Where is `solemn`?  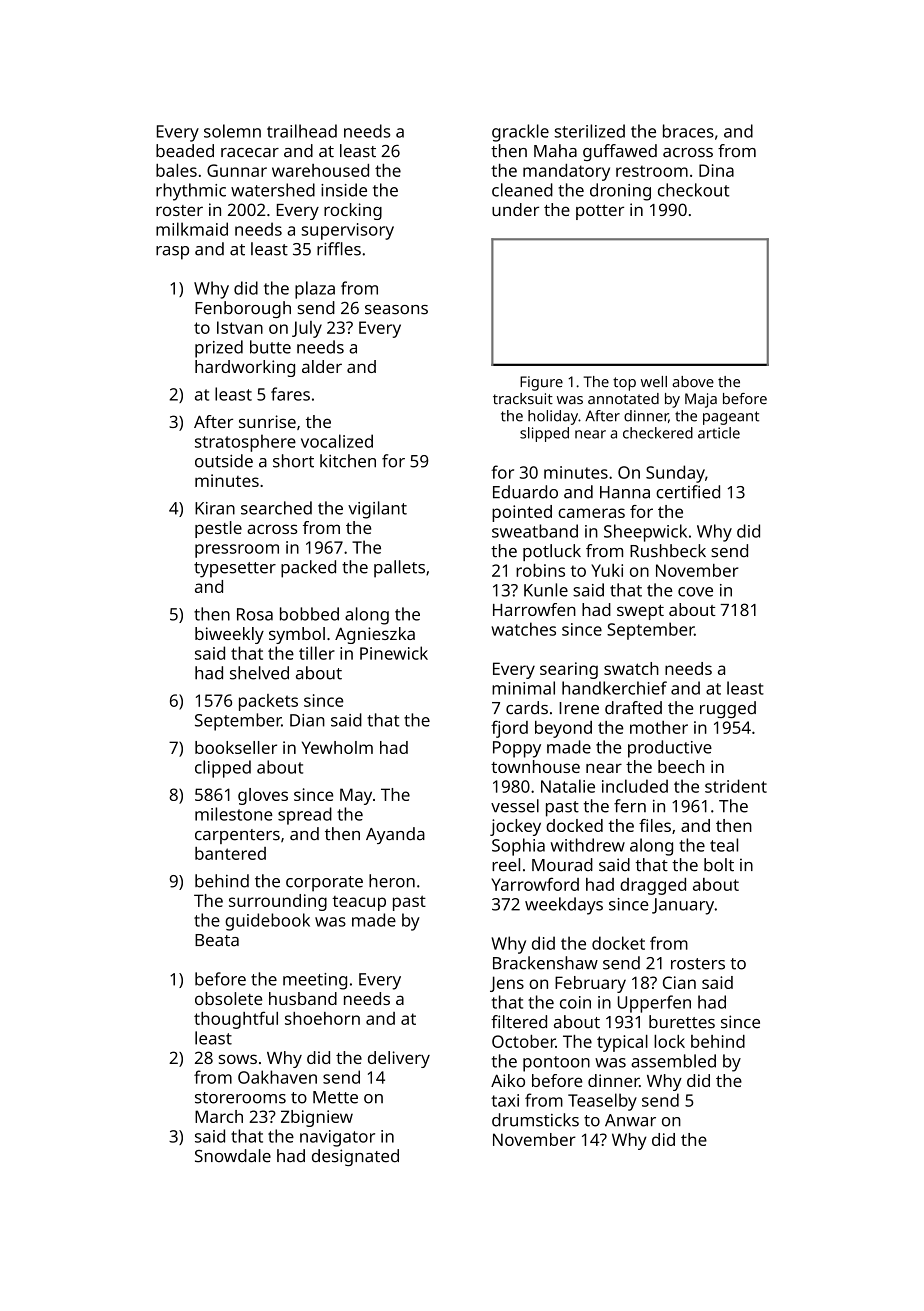 solemn is located at coordinates (232, 131).
